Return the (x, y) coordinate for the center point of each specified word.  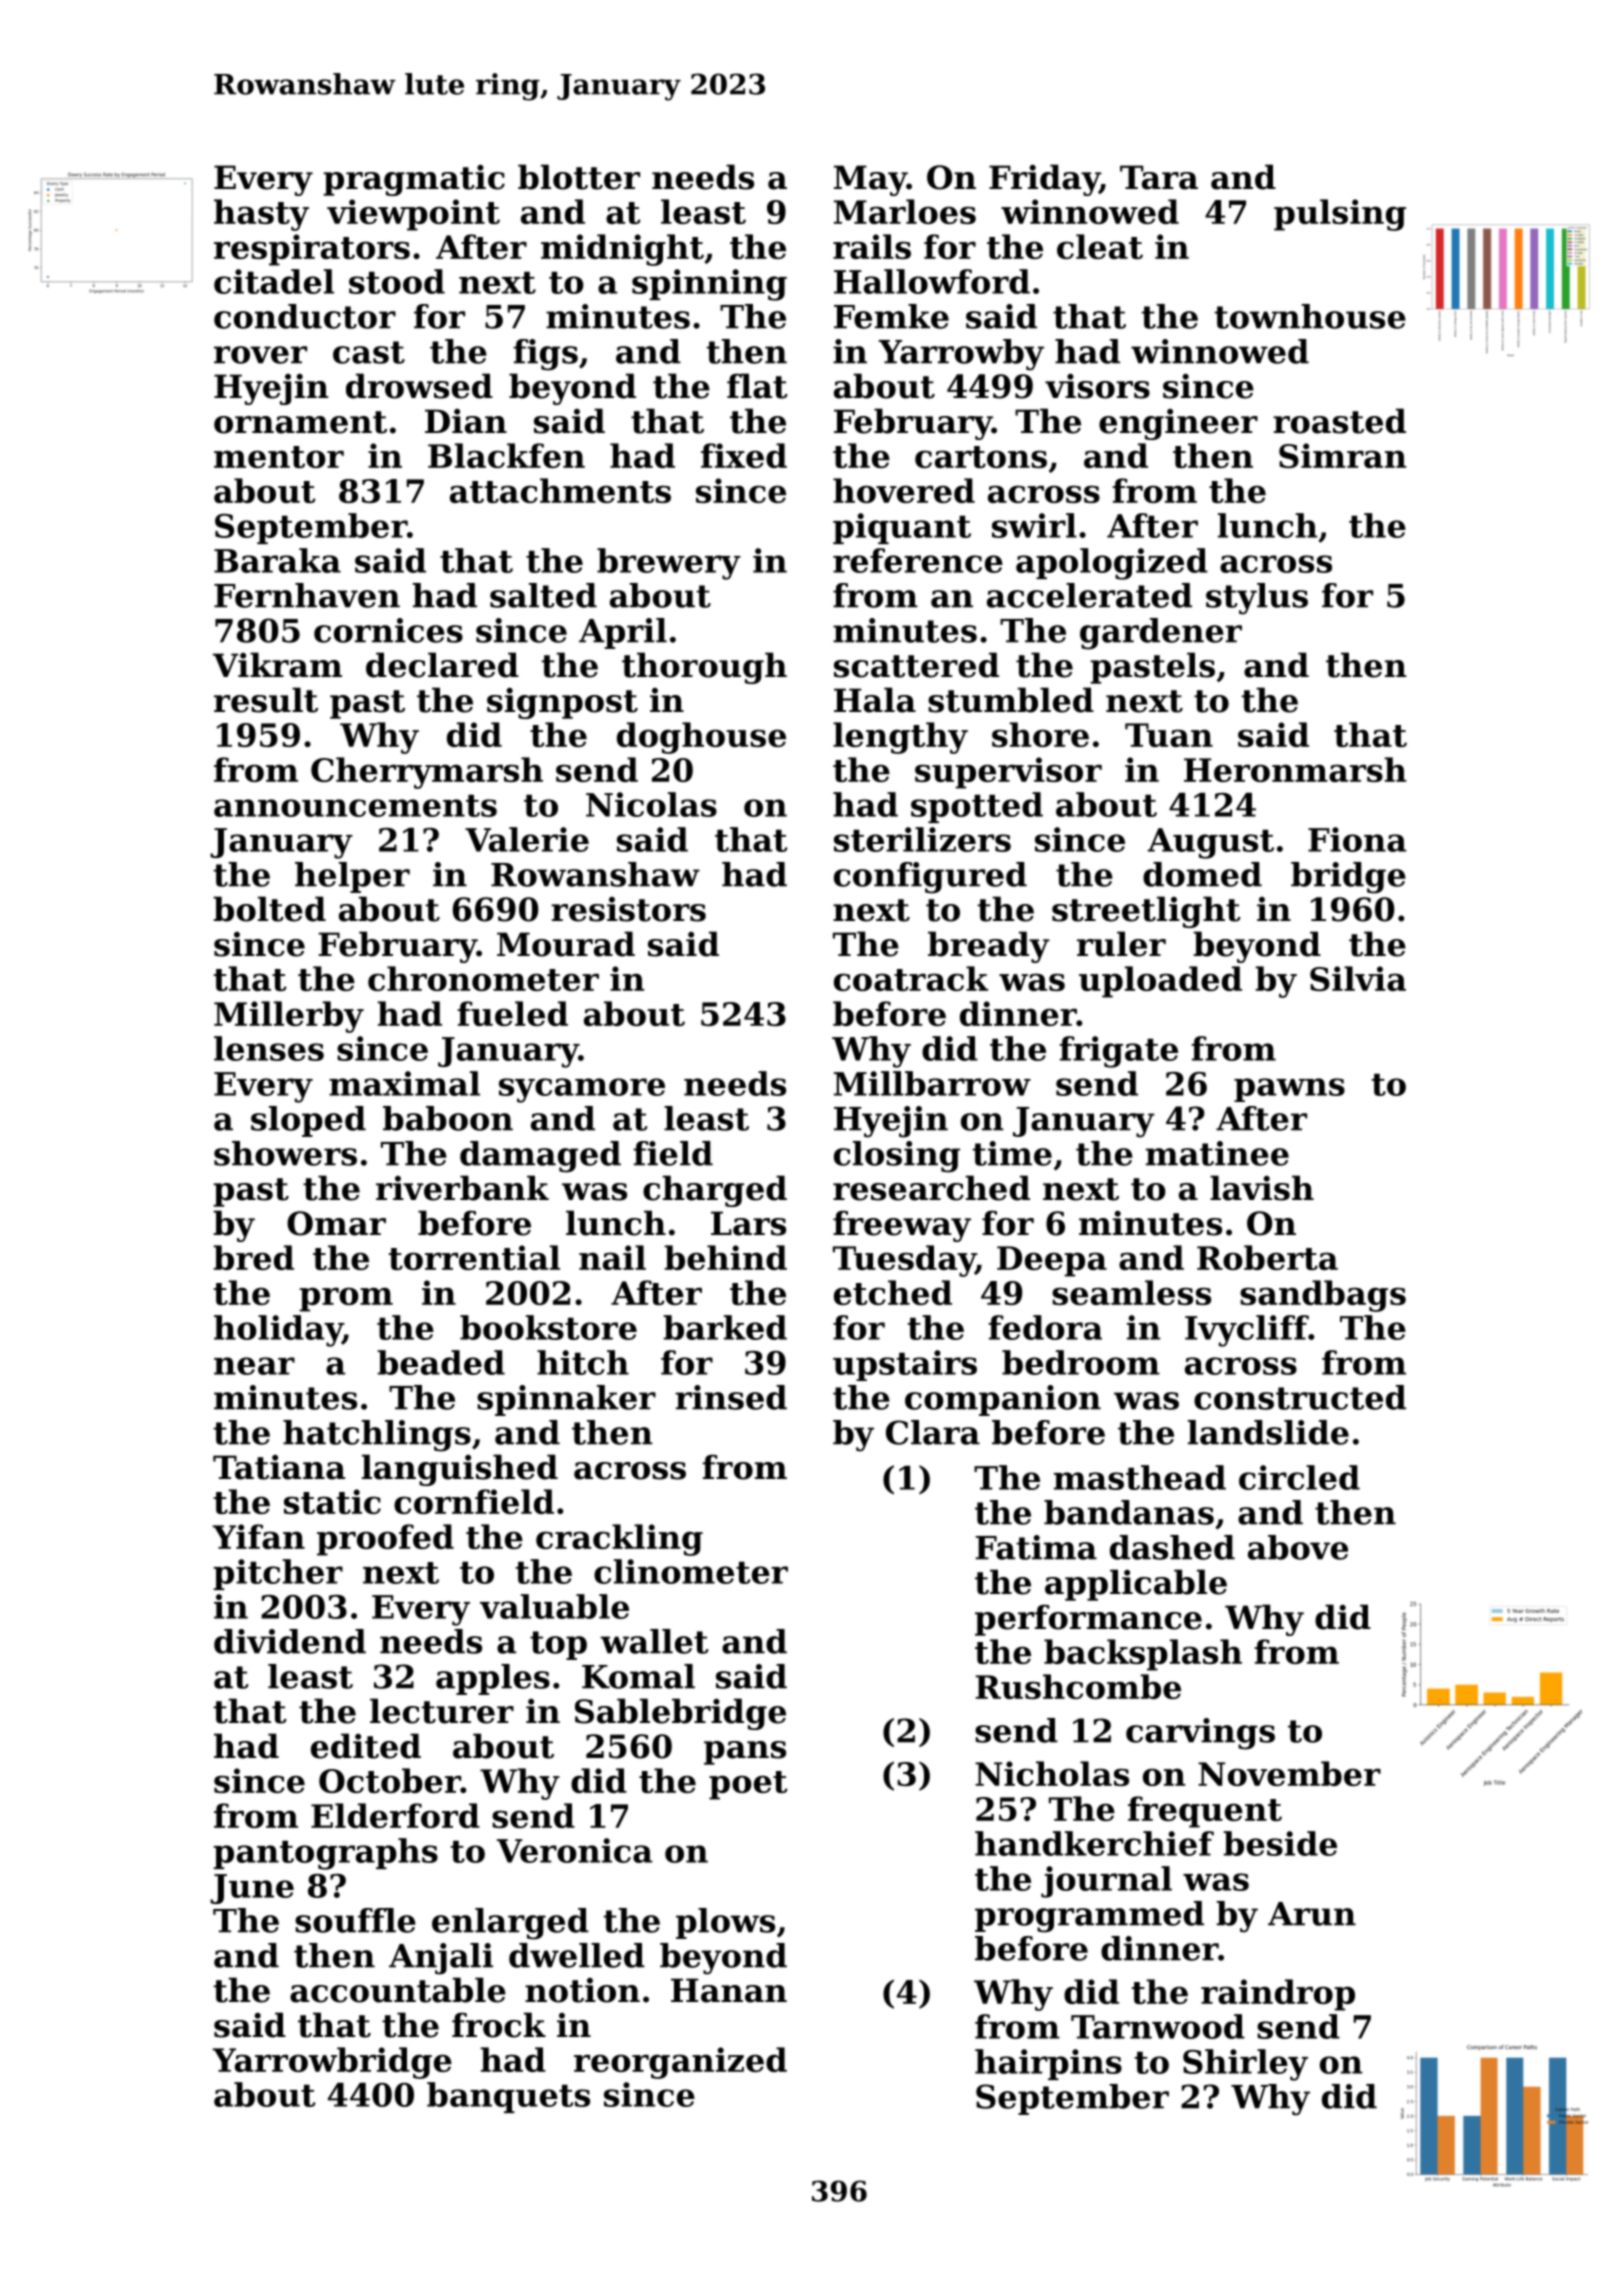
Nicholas (1052, 1773)
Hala (875, 700)
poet (748, 1785)
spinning (709, 285)
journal (1106, 1882)
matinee (1217, 1153)
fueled (512, 1013)
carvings (1200, 1734)
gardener (1161, 634)
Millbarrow (932, 1083)
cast (369, 352)
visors (1097, 386)
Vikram (277, 665)
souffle (355, 1920)
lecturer (442, 1711)
